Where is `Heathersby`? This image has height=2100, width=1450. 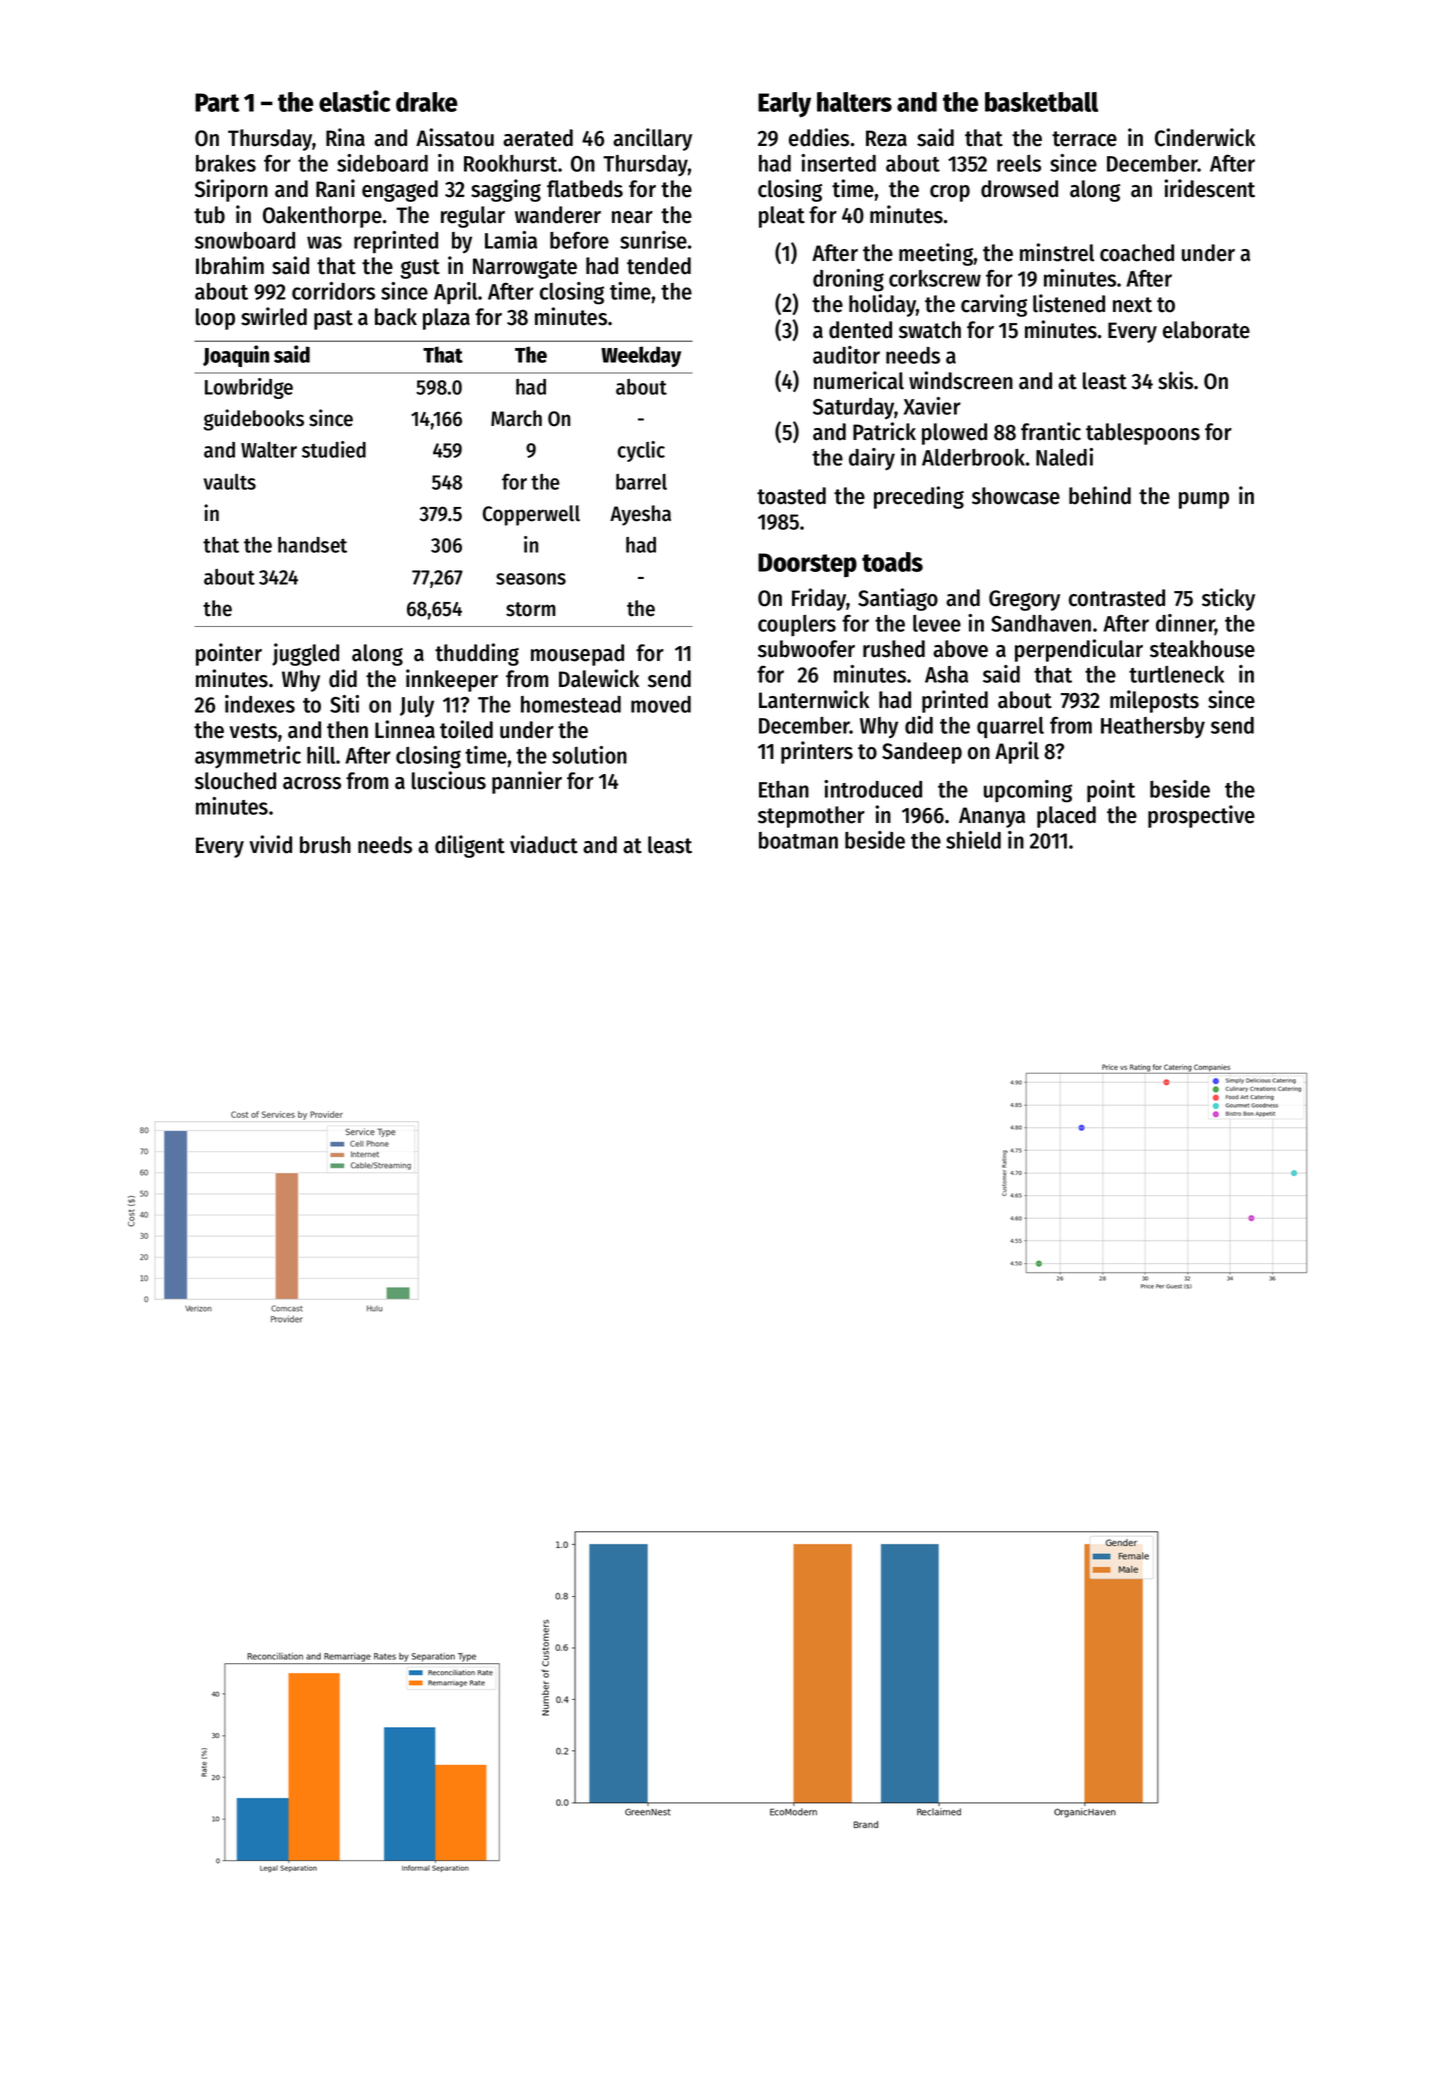 Heathersby is located at coordinates (1153, 728).
